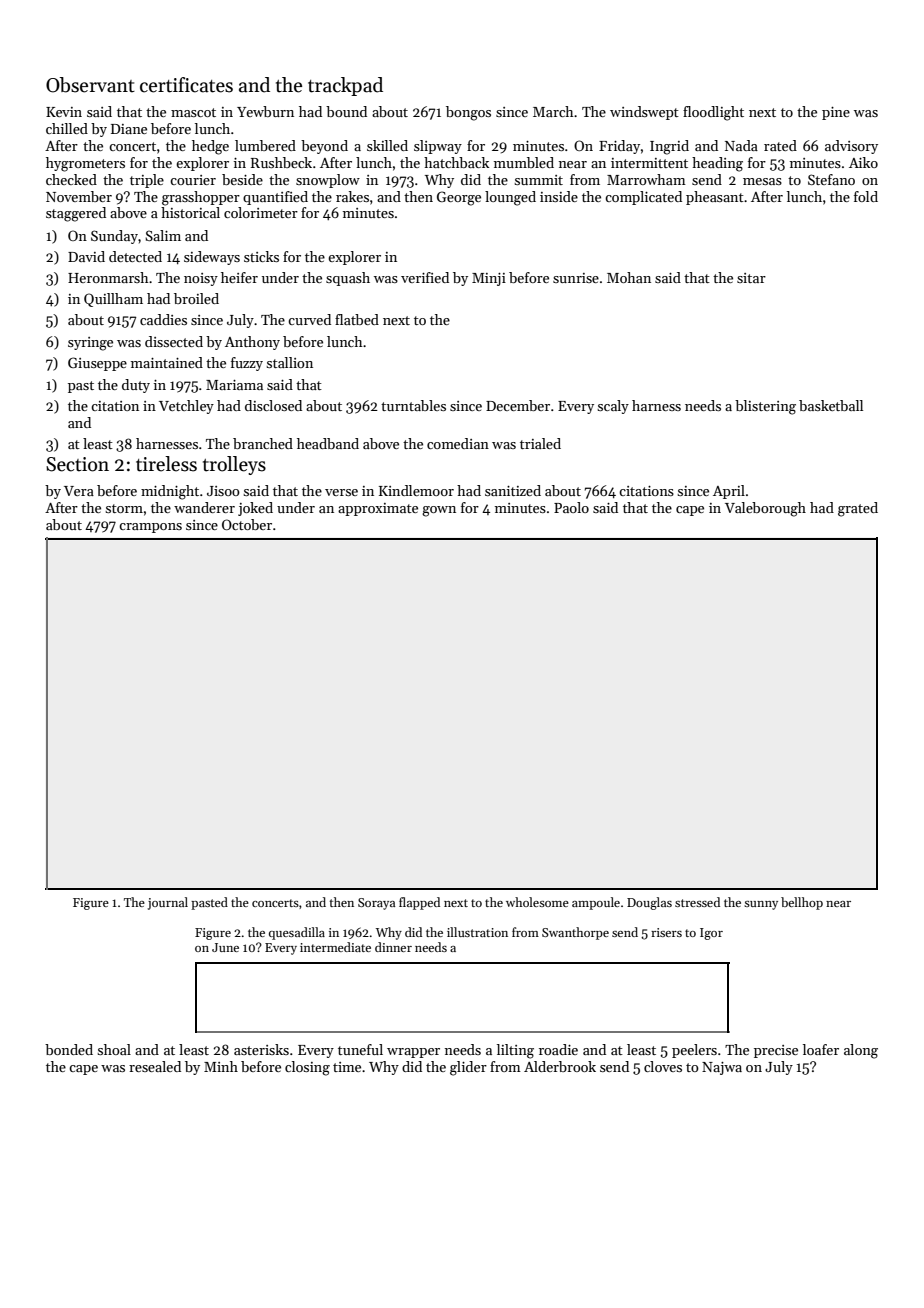  Describe the element at coordinates (802, 903) in the screenshot. I see `bellhop` at that location.
